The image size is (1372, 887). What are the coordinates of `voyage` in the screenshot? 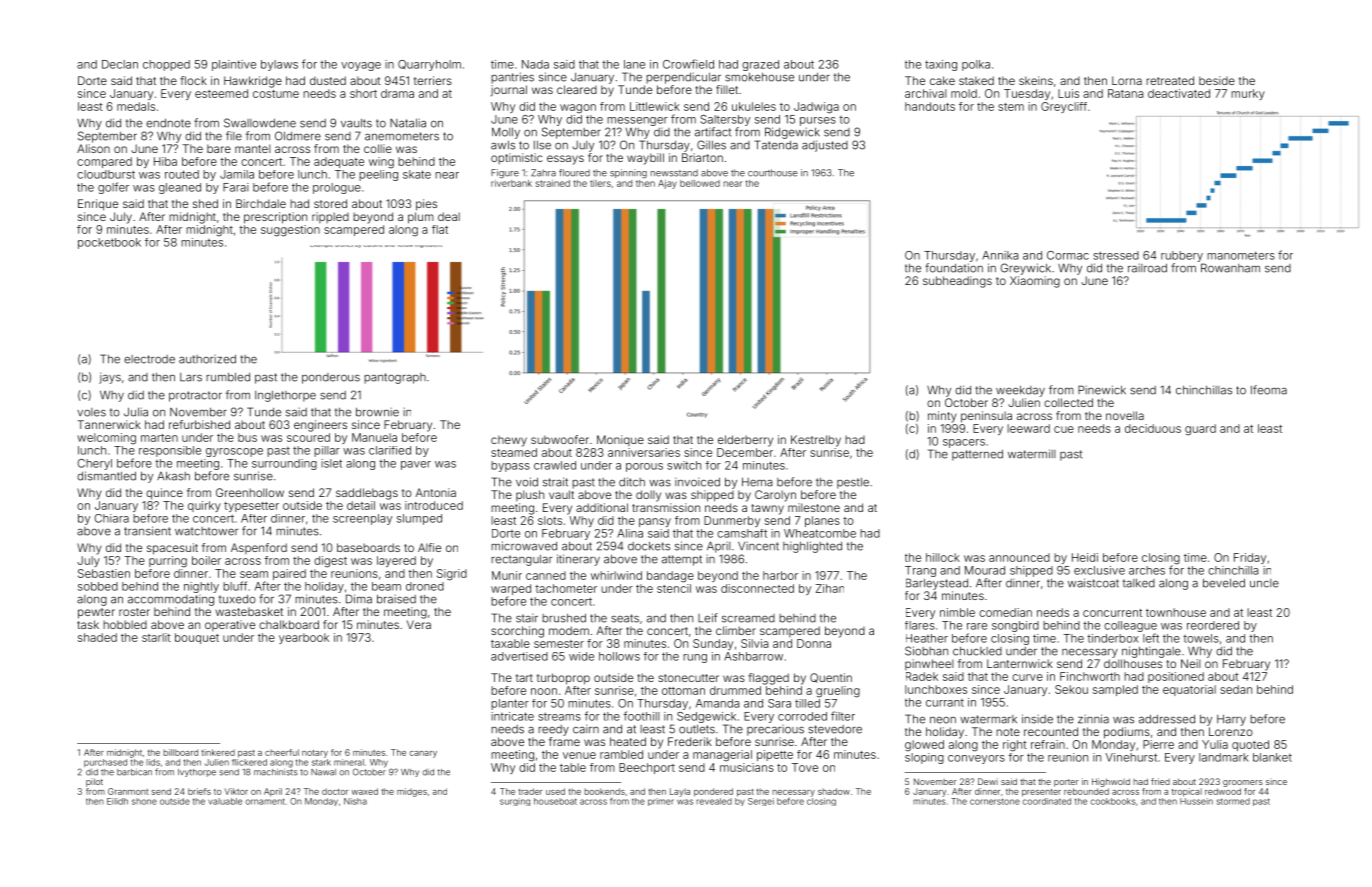 It's located at (361, 66).
